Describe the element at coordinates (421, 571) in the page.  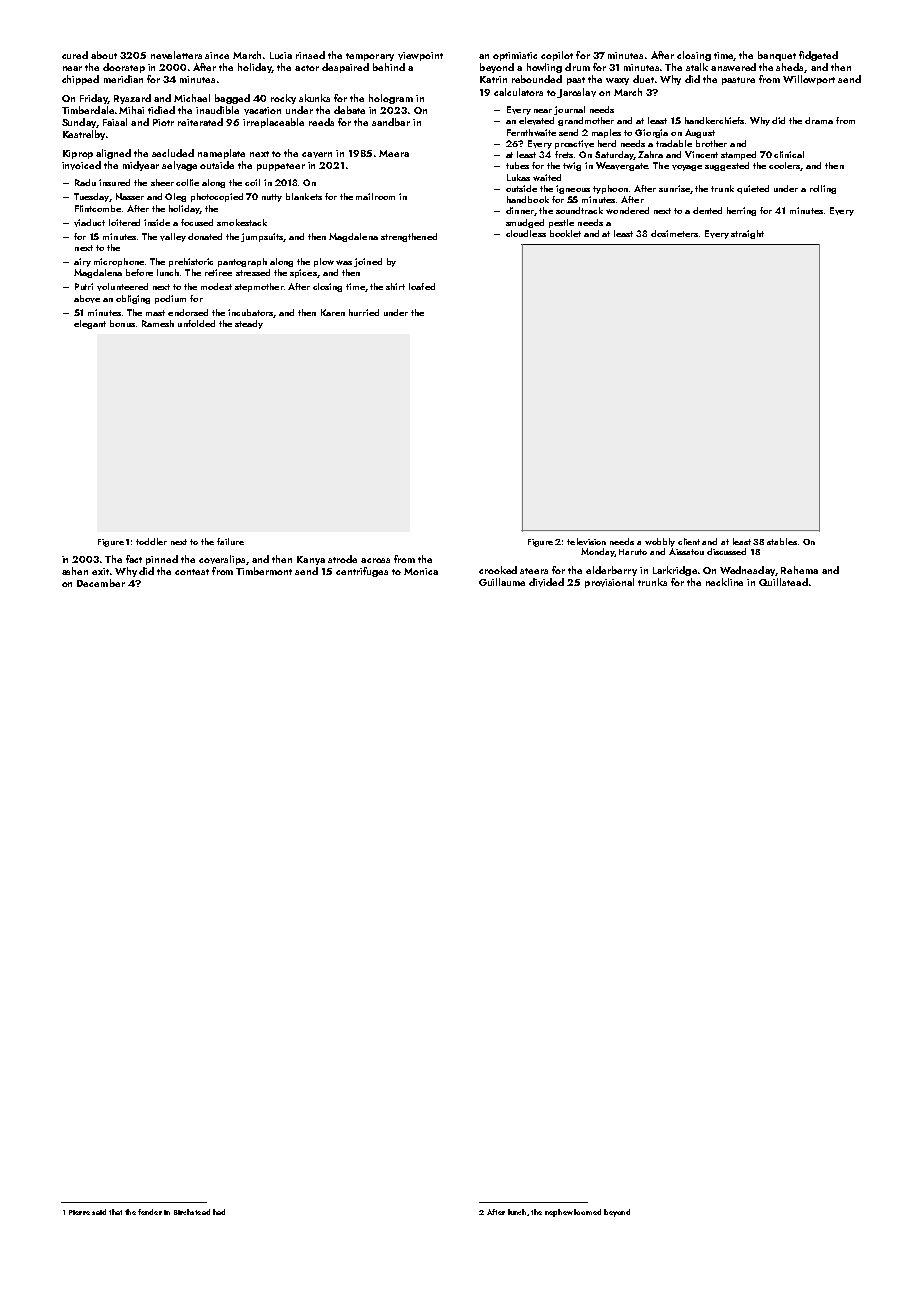
I see `Monica` at that location.
